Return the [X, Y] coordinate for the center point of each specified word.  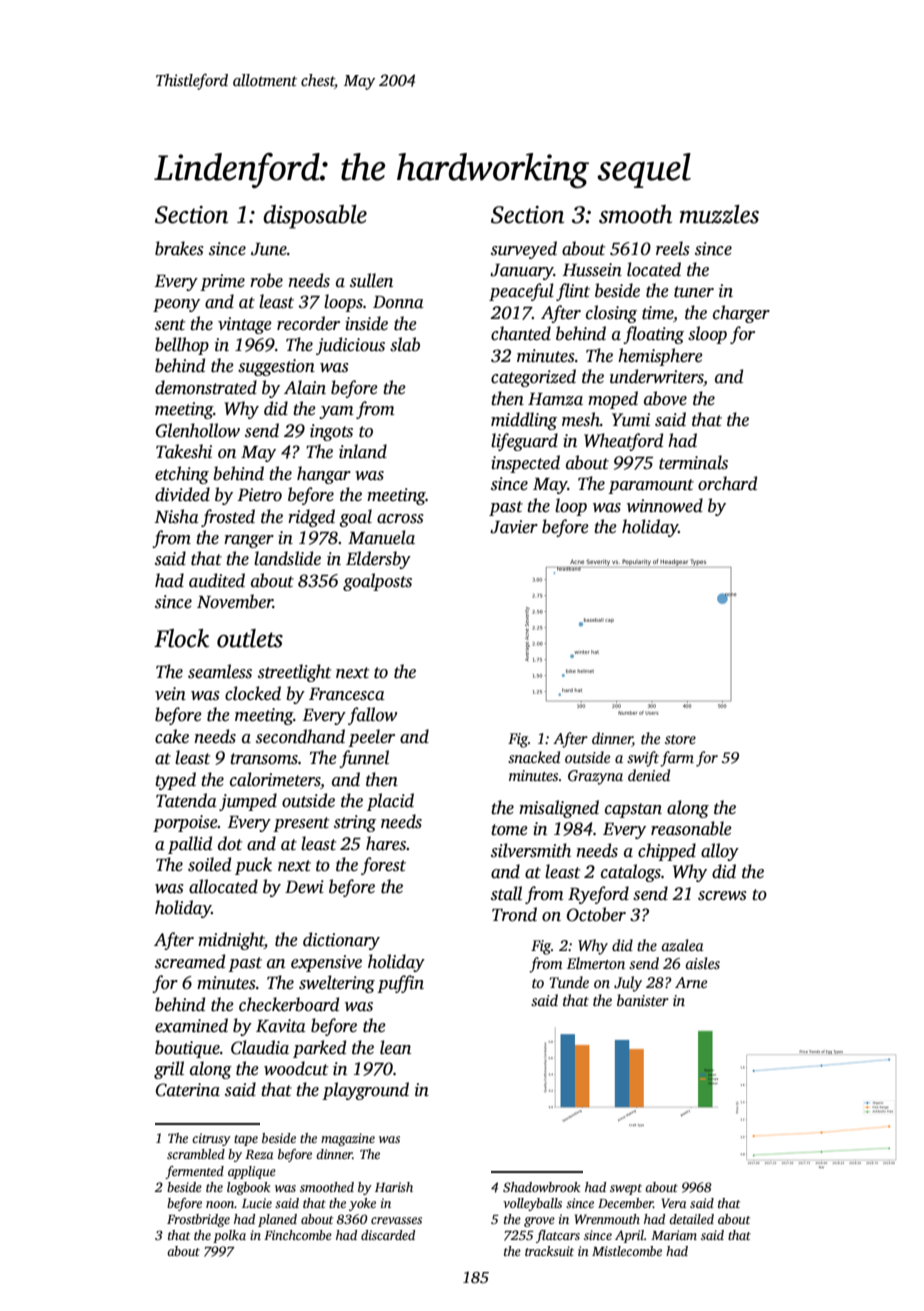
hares [386, 843]
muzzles [719, 214]
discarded [388, 1235]
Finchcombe [298, 1235]
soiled [209, 864]
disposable [315, 217]
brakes [179, 248]
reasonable [691, 828]
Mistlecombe [627, 1251]
